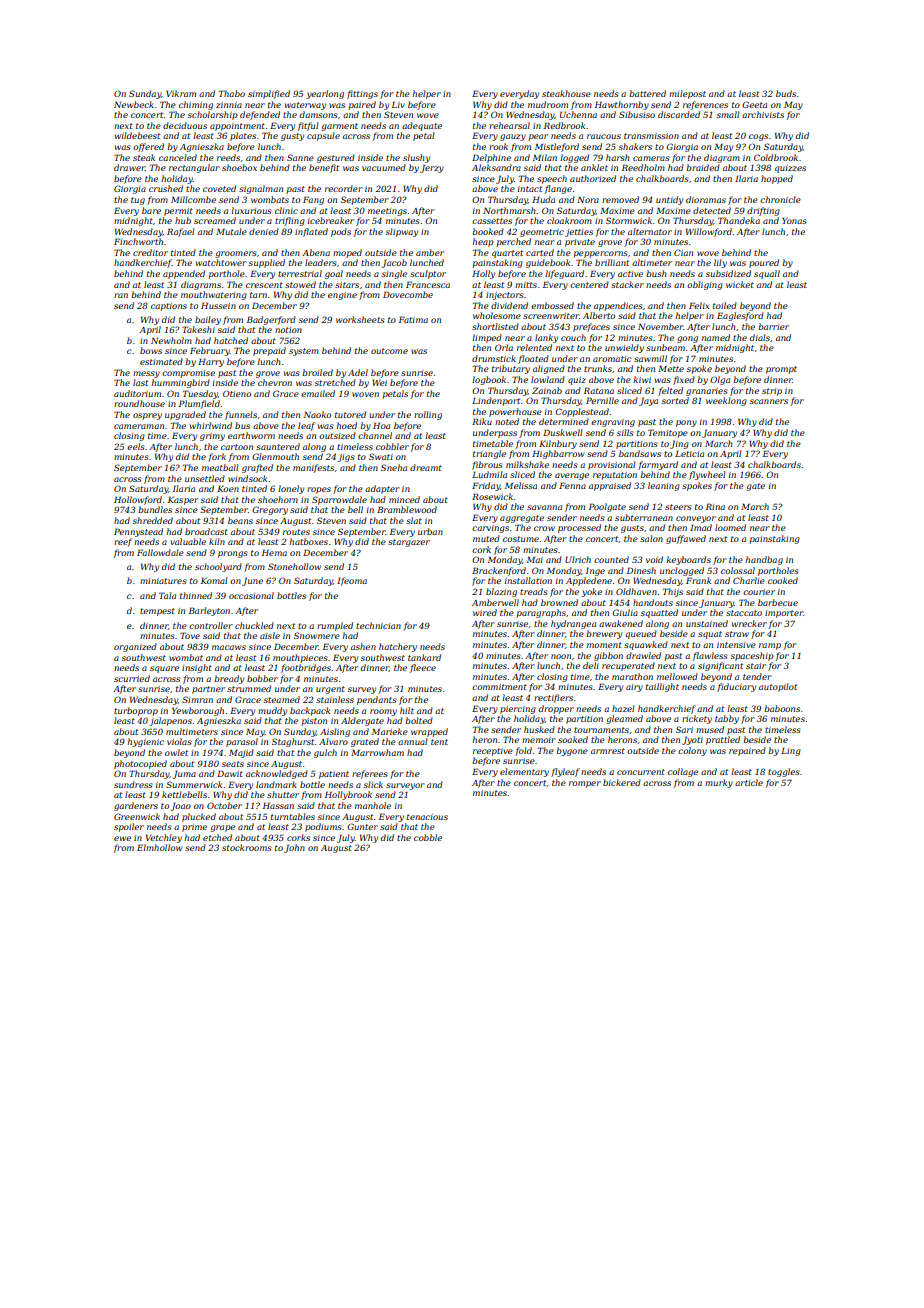  What do you see at coordinates (300, 284) in the page?
I see `stowed` at bounding box center [300, 284].
